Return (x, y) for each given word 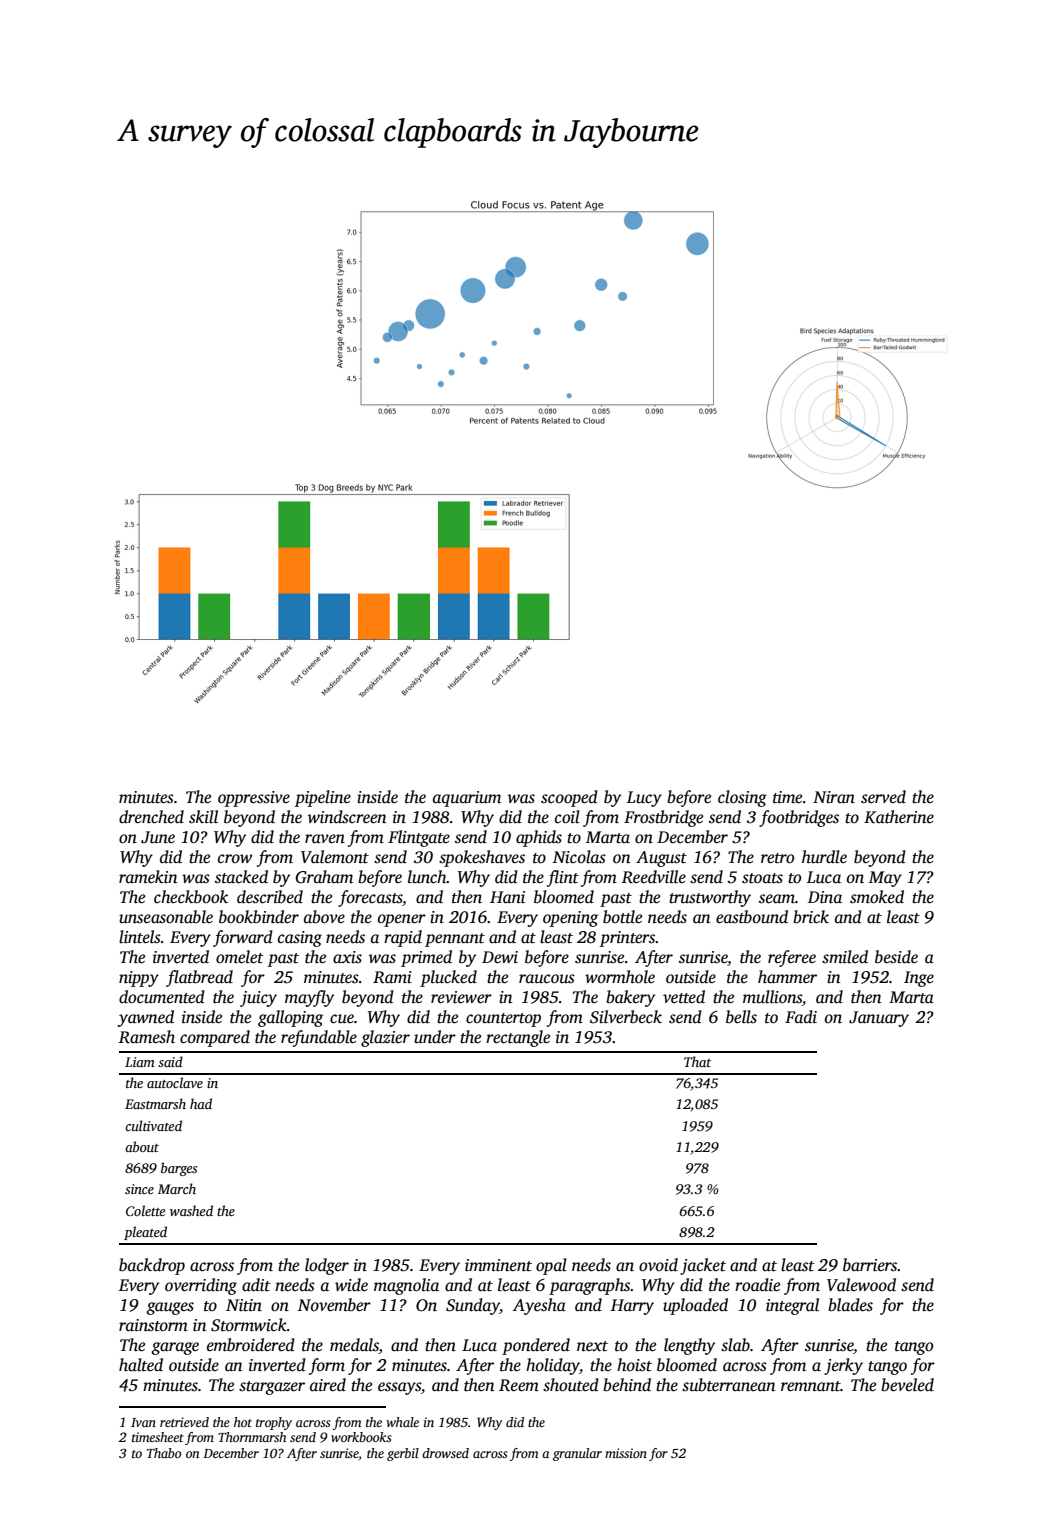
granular (577, 1454)
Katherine (899, 817)
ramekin (148, 876)
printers (627, 939)
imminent (498, 1265)
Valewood (861, 1285)
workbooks (361, 1437)
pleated (145, 1233)
